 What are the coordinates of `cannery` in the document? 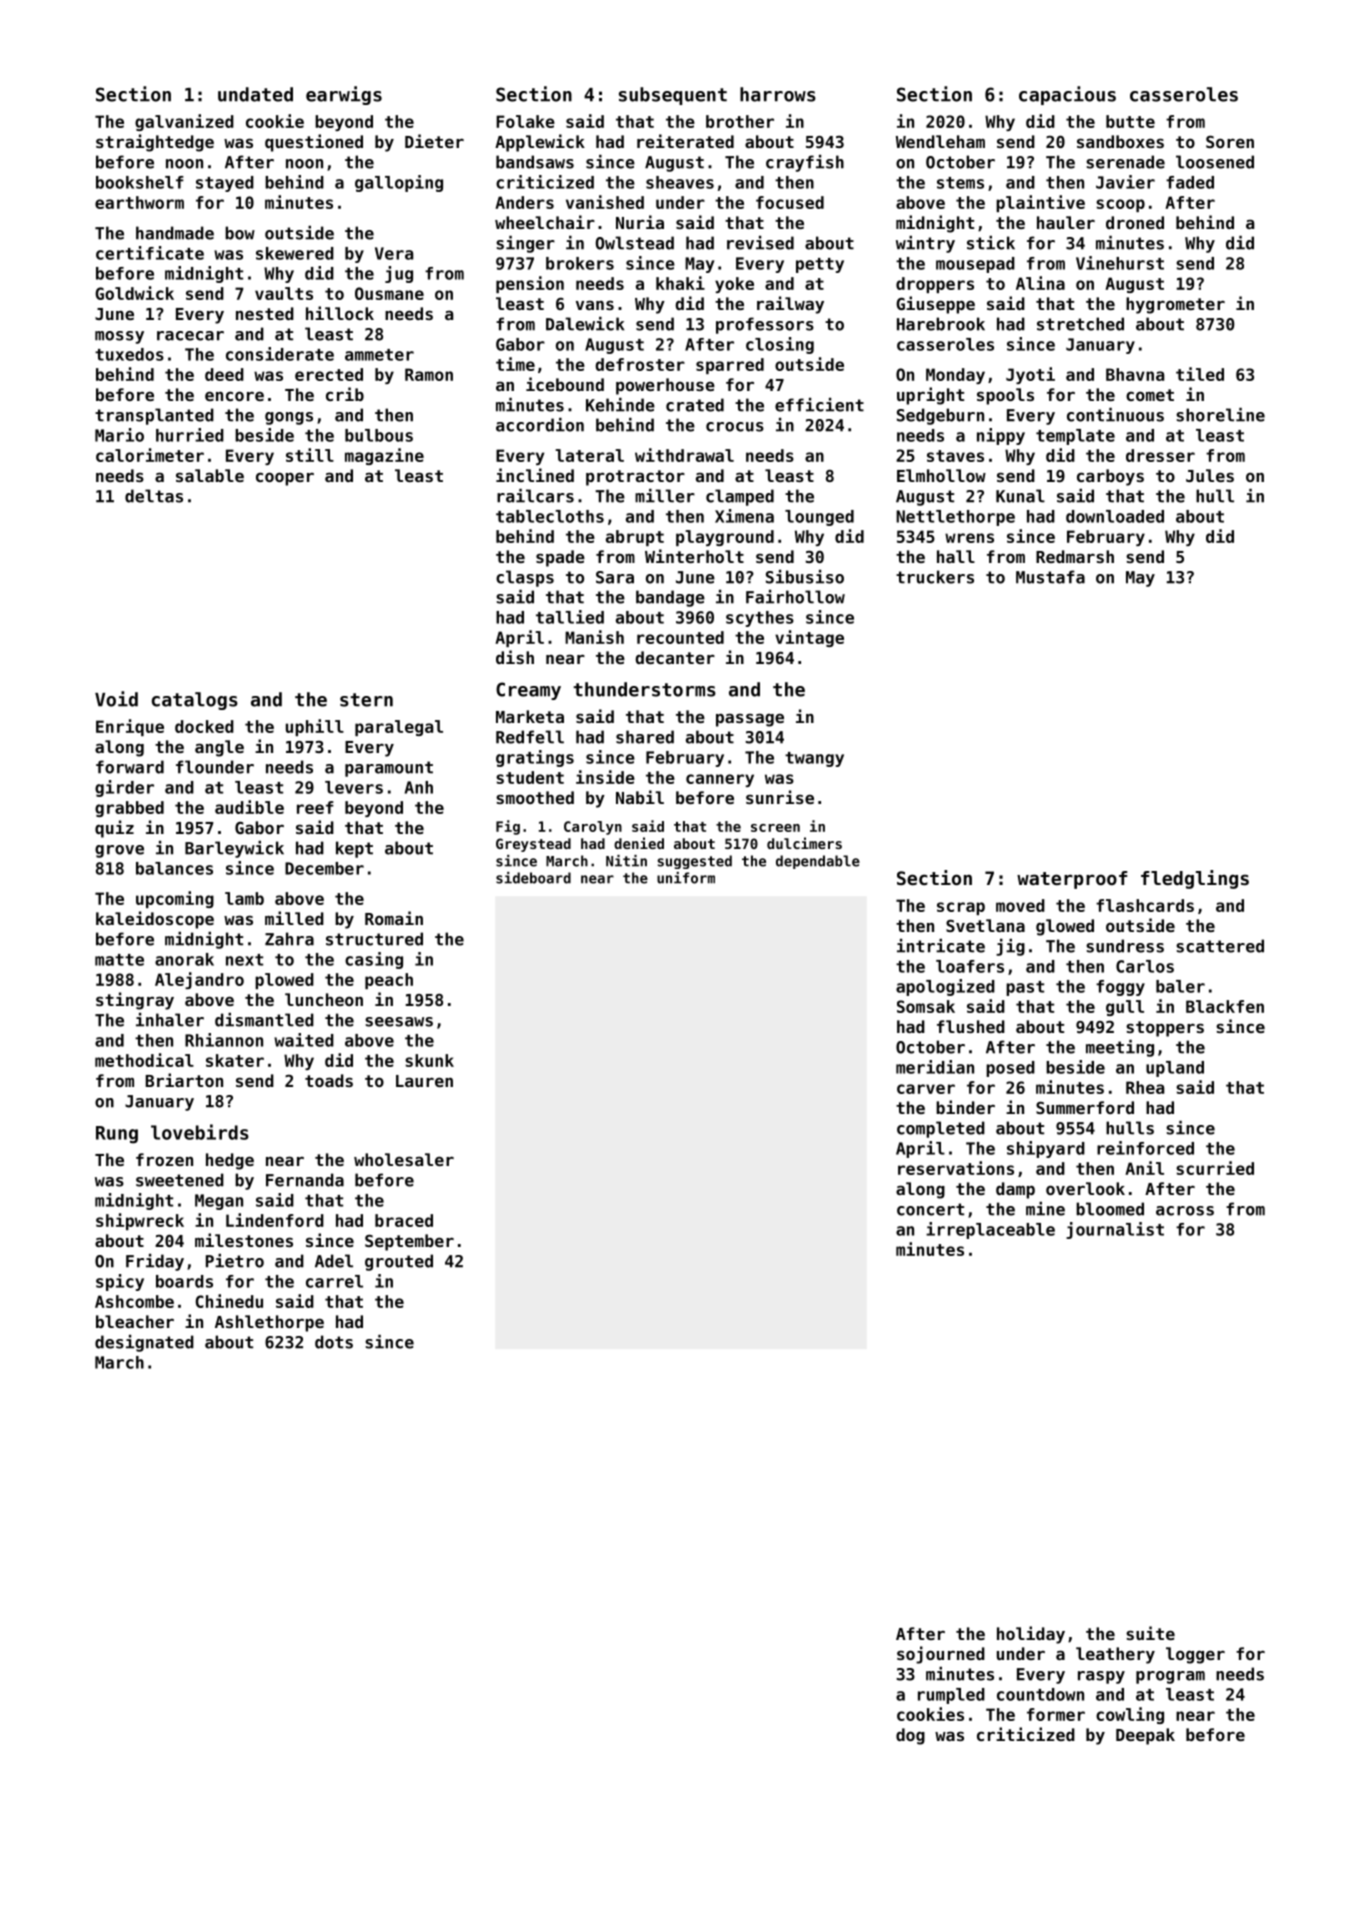 It's located at (720, 780).
